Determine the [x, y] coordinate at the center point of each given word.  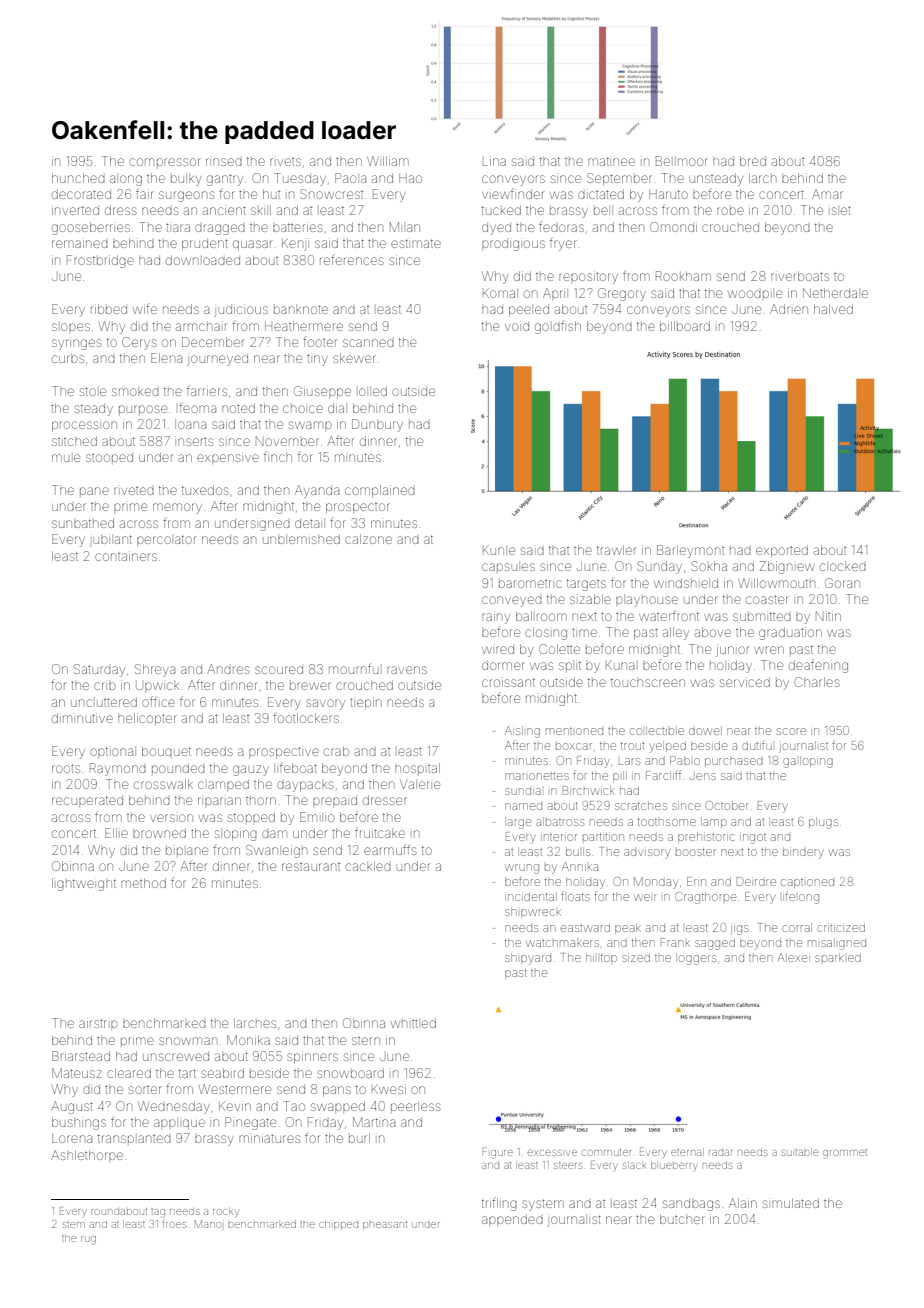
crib [104, 686]
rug [88, 1240]
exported [782, 551]
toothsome [667, 822]
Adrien [789, 309]
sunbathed [83, 523]
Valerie [420, 784]
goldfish [558, 327]
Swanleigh [276, 851]
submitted [762, 616]
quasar [252, 245]
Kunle [499, 550]
